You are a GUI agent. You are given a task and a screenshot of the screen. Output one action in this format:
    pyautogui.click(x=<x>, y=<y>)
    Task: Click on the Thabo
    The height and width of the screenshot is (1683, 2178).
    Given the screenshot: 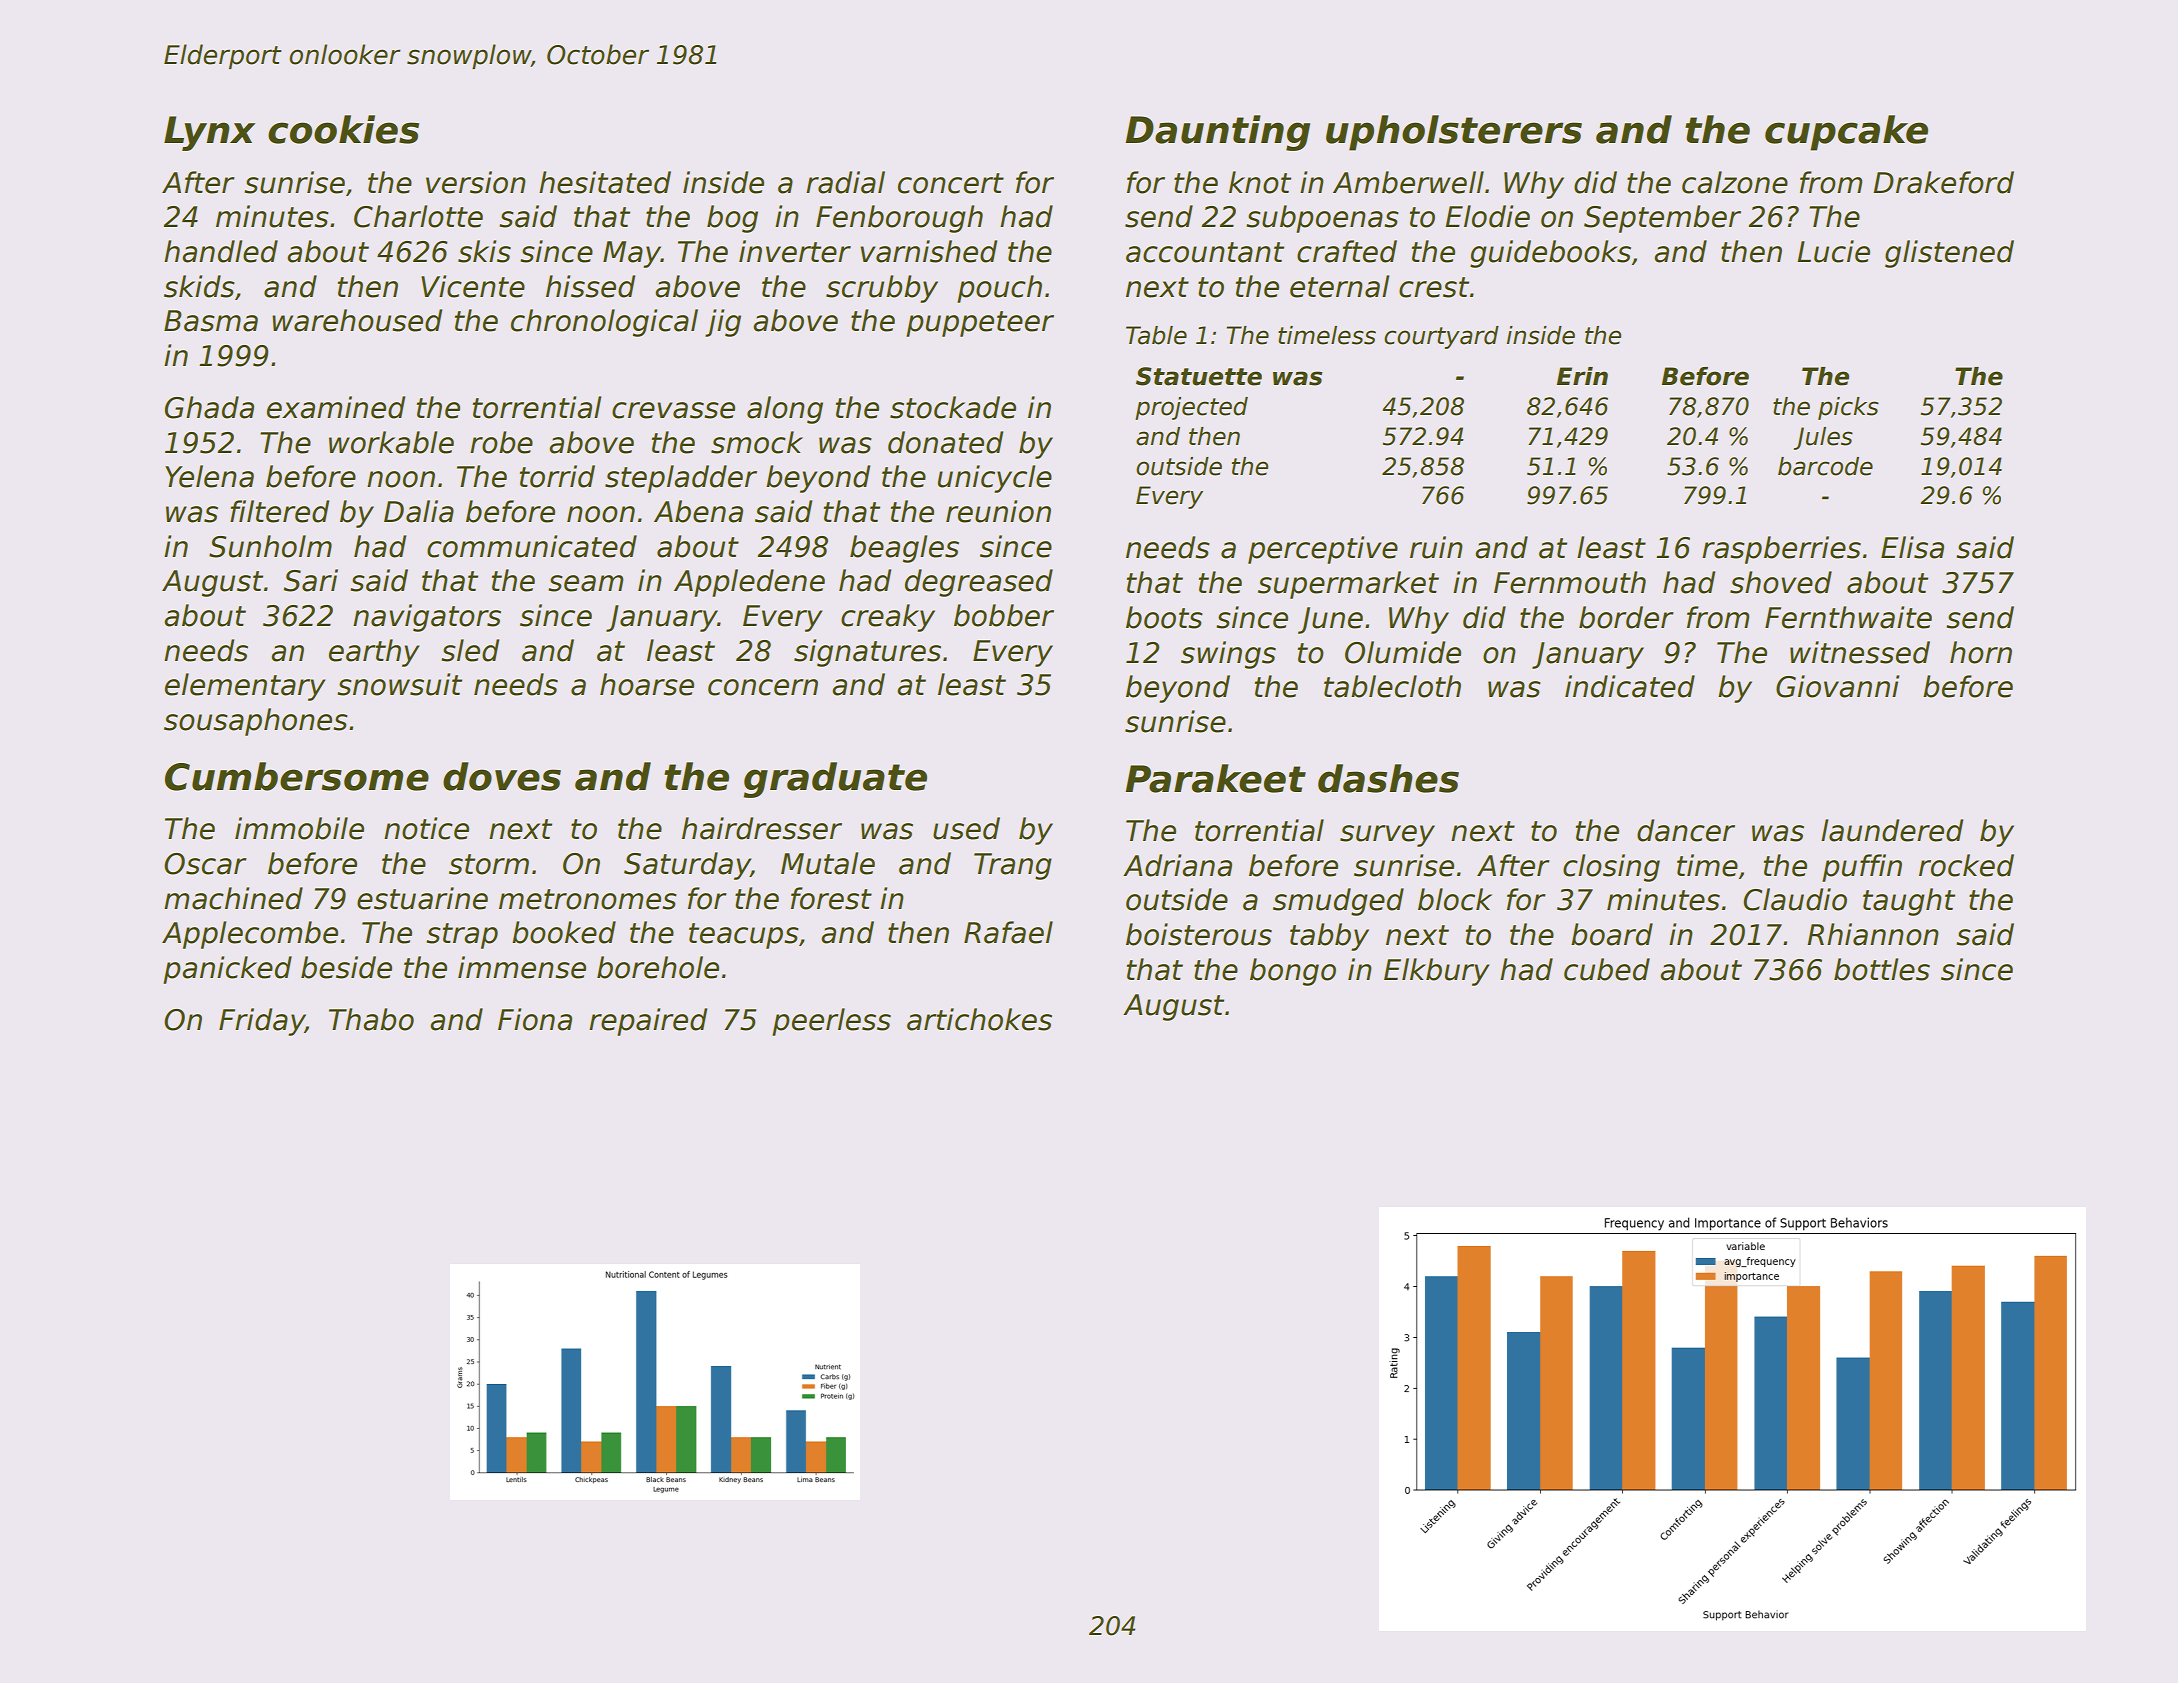 What is the action you would take?
    pyautogui.click(x=371, y=1019)
